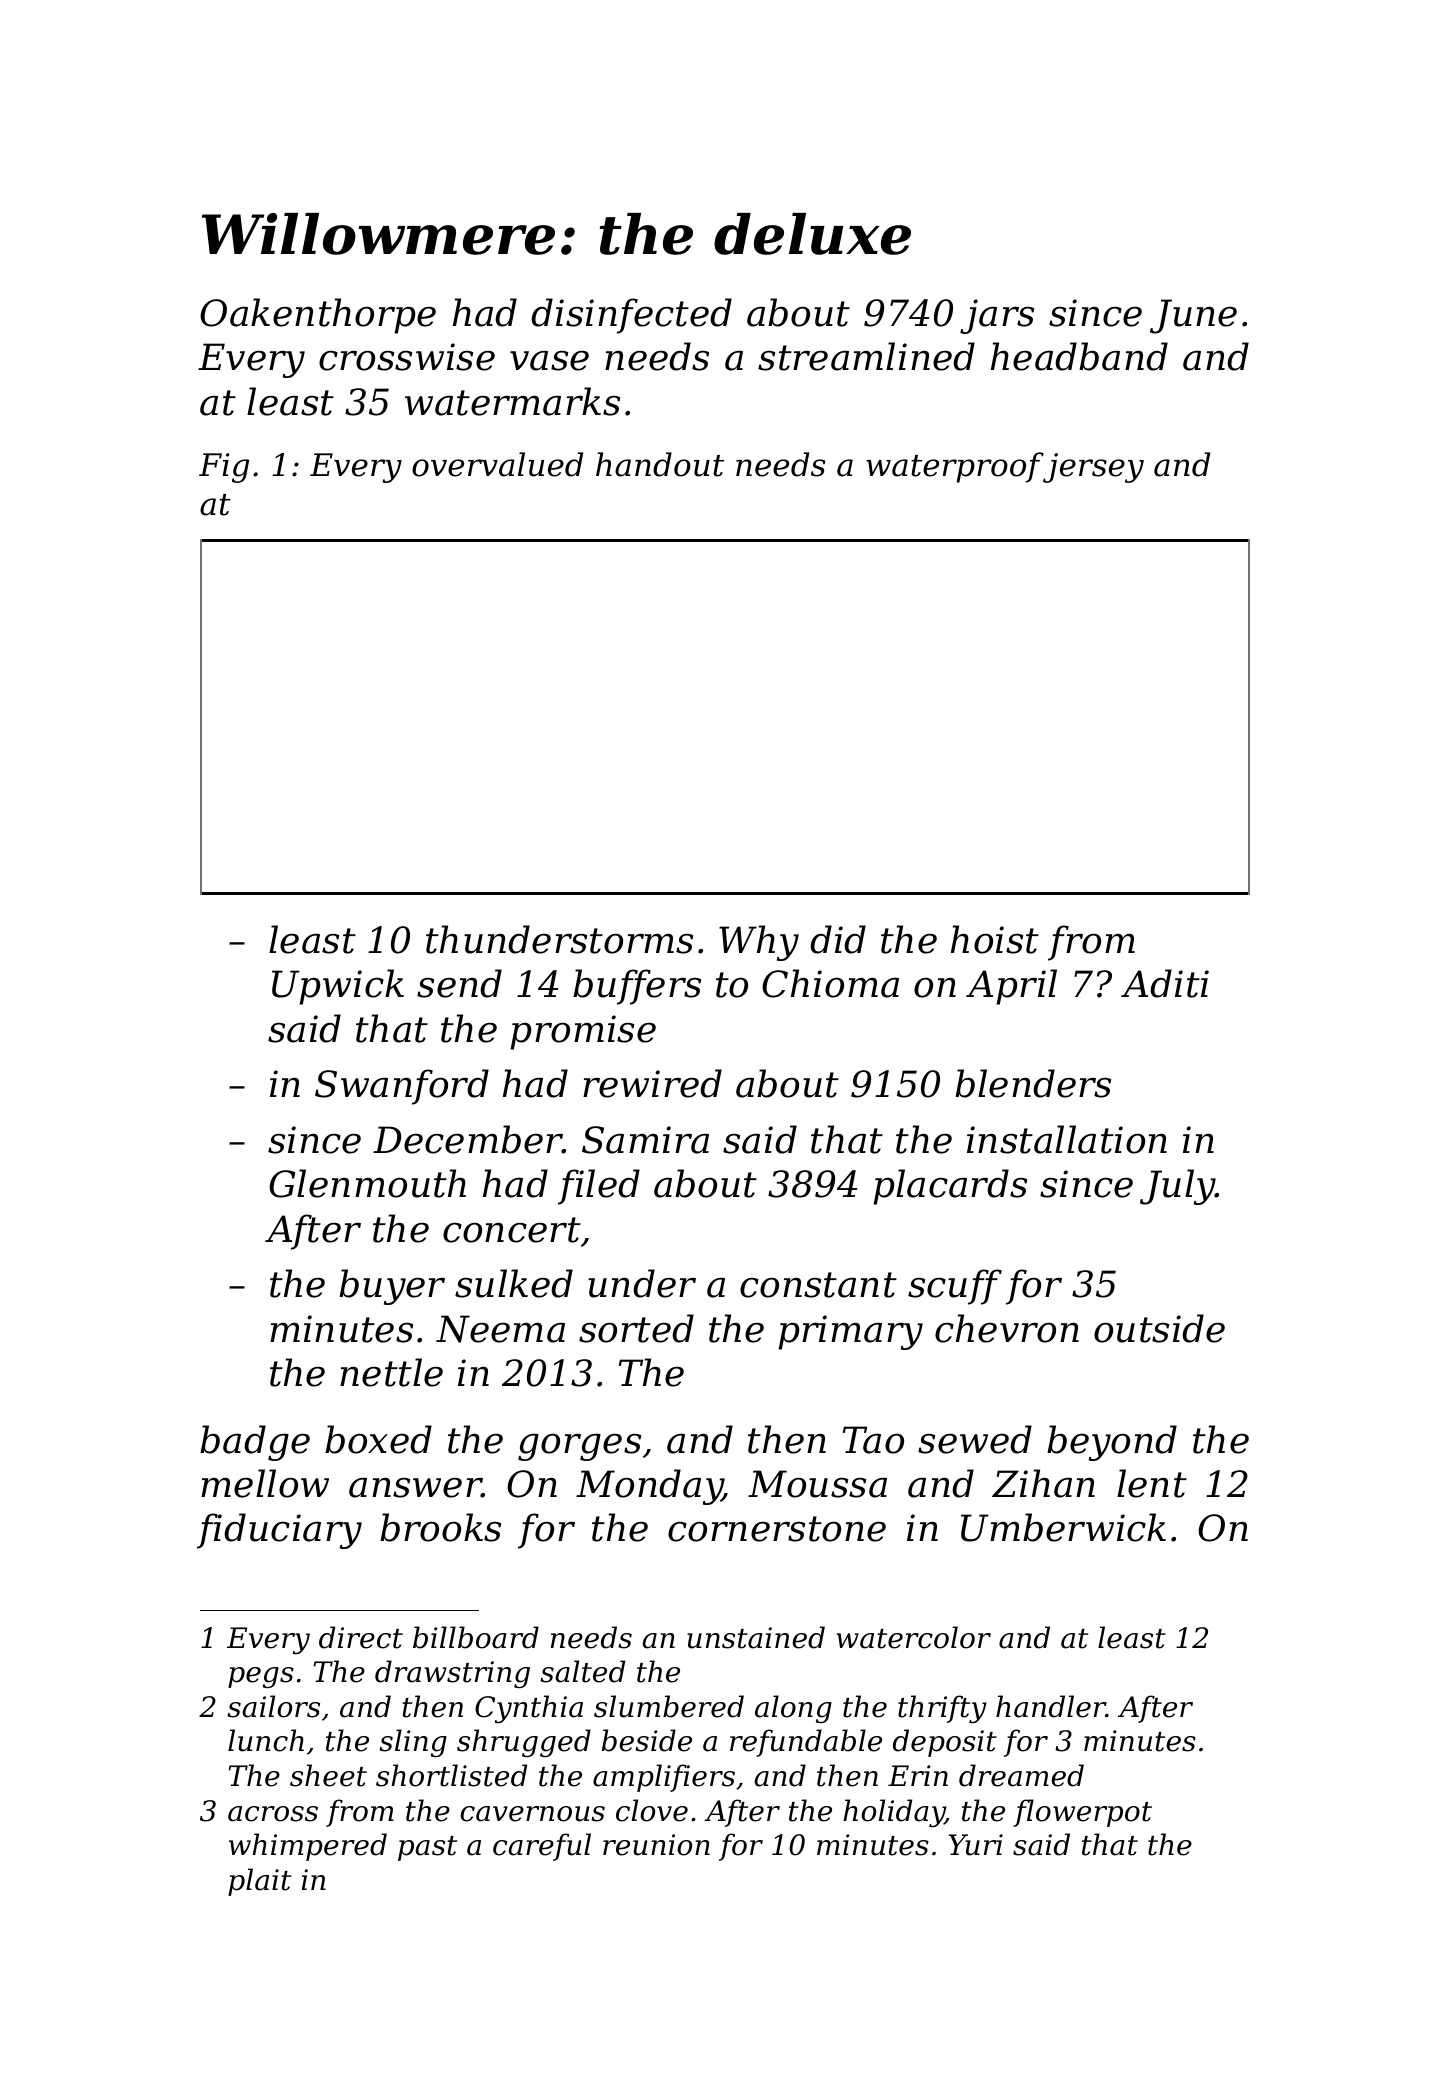  I want to click on Glenmouth, so click(367, 1183).
